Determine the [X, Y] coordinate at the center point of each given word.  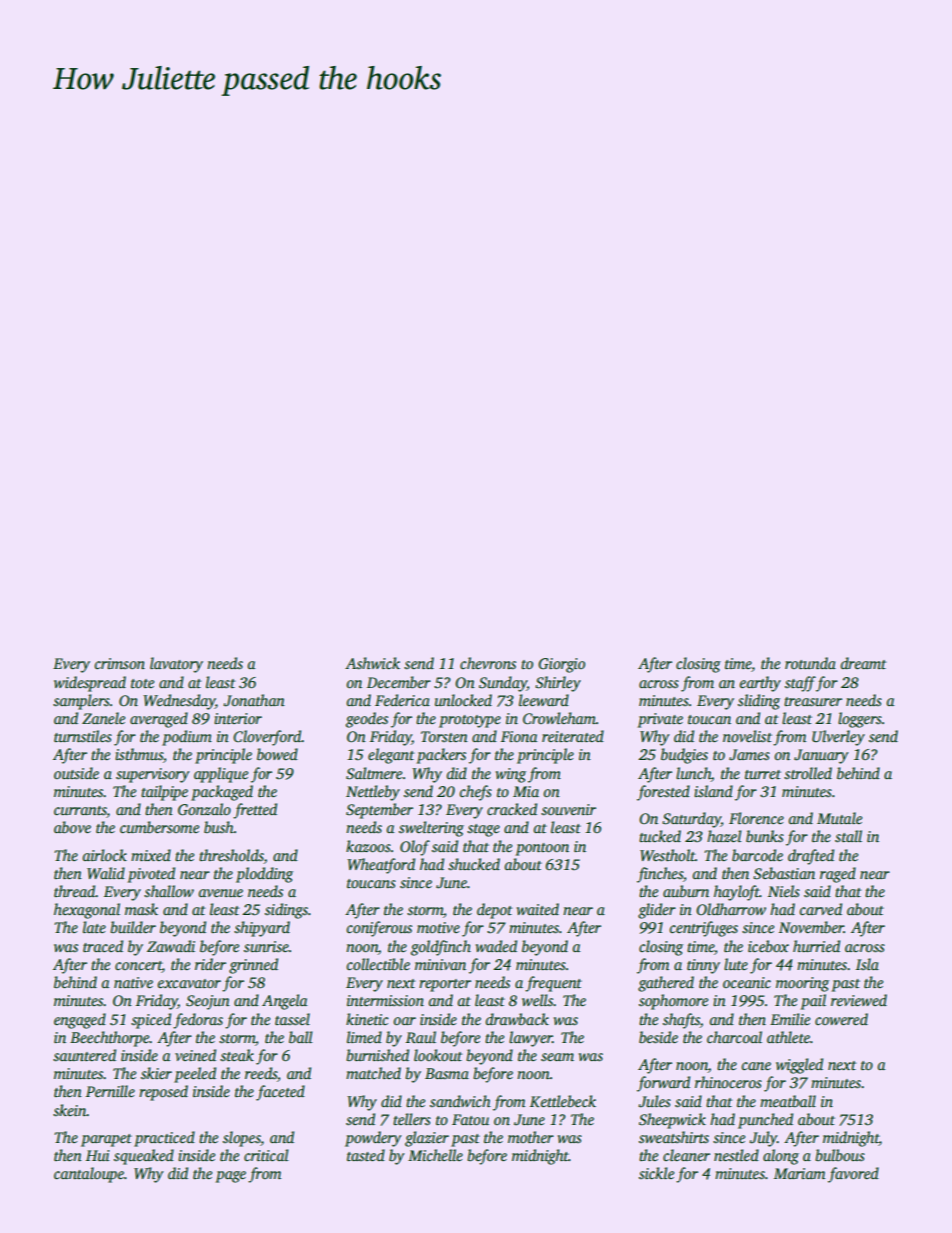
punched [765, 1121]
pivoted [151, 875]
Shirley [558, 684]
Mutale [839, 818]
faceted [280, 1093]
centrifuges [704, 929]
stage [483, 830]
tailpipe [164, 793]
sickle [656, 1173]
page [231, 1177]
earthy [760, 684]
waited [538, 909]
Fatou [470, 1119]
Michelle [435, 1155]
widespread [90, 684]
